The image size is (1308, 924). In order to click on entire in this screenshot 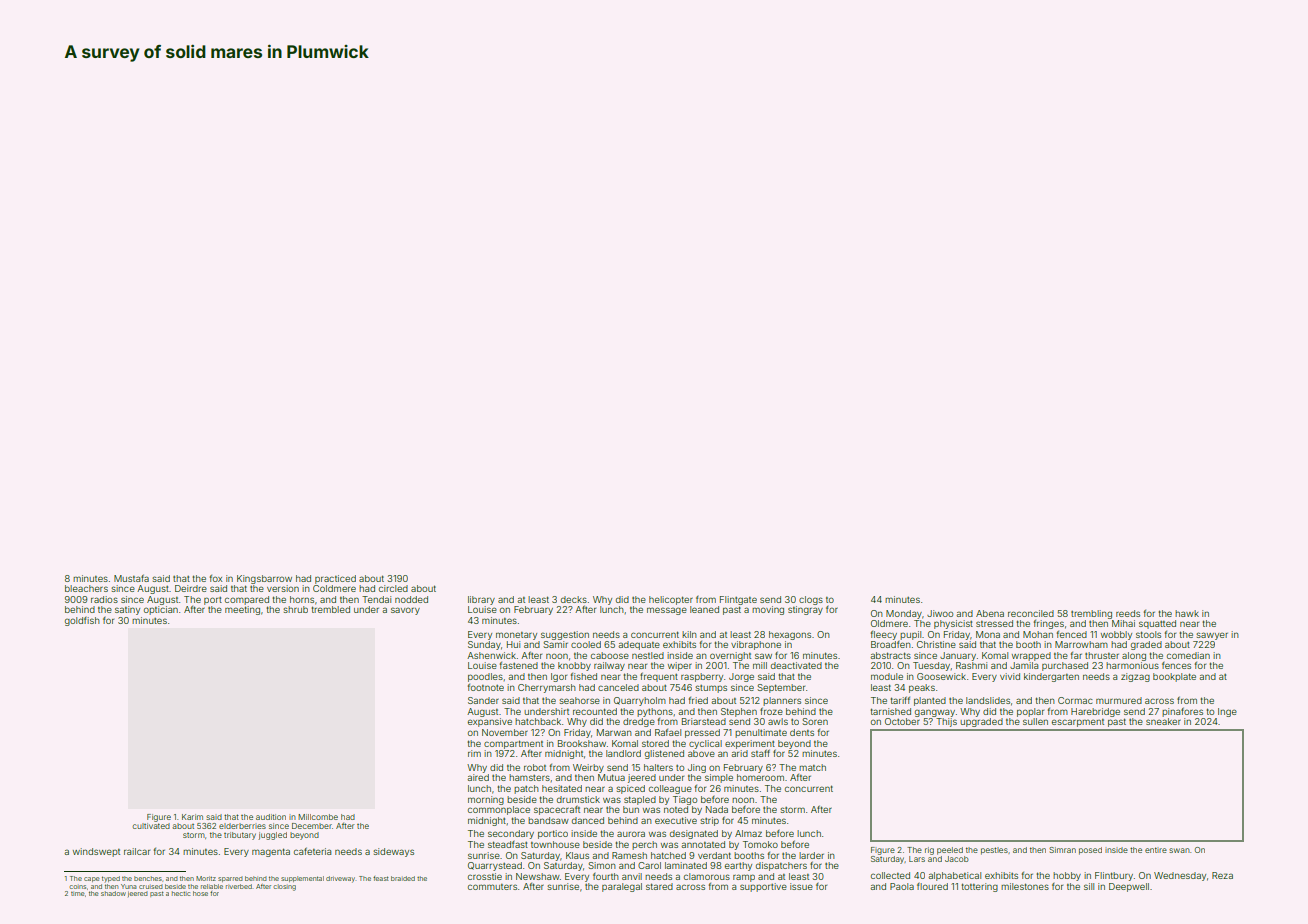, I will do `click(1156, 850)`.
